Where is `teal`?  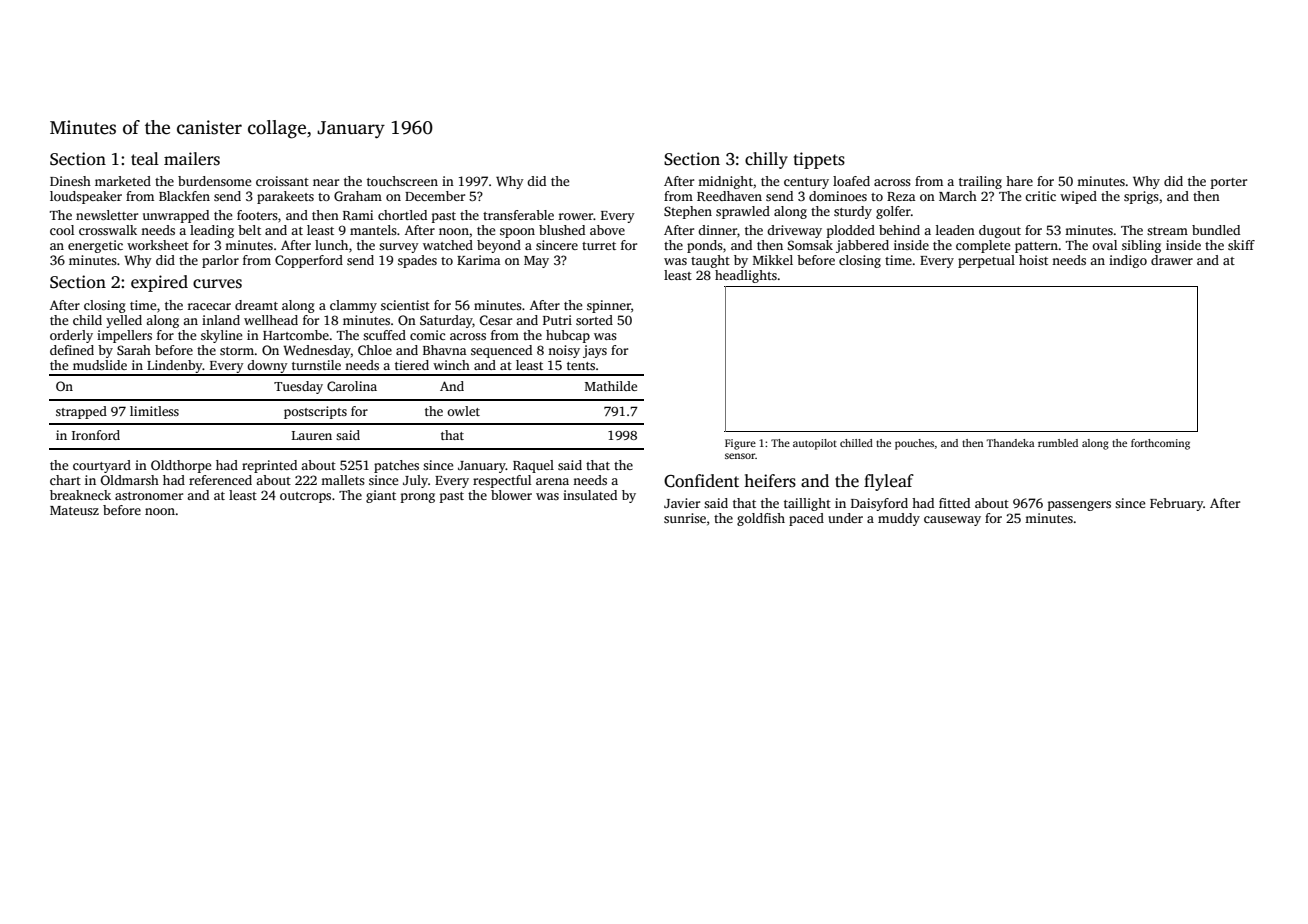 teal is located at coordinates (145, 158).
